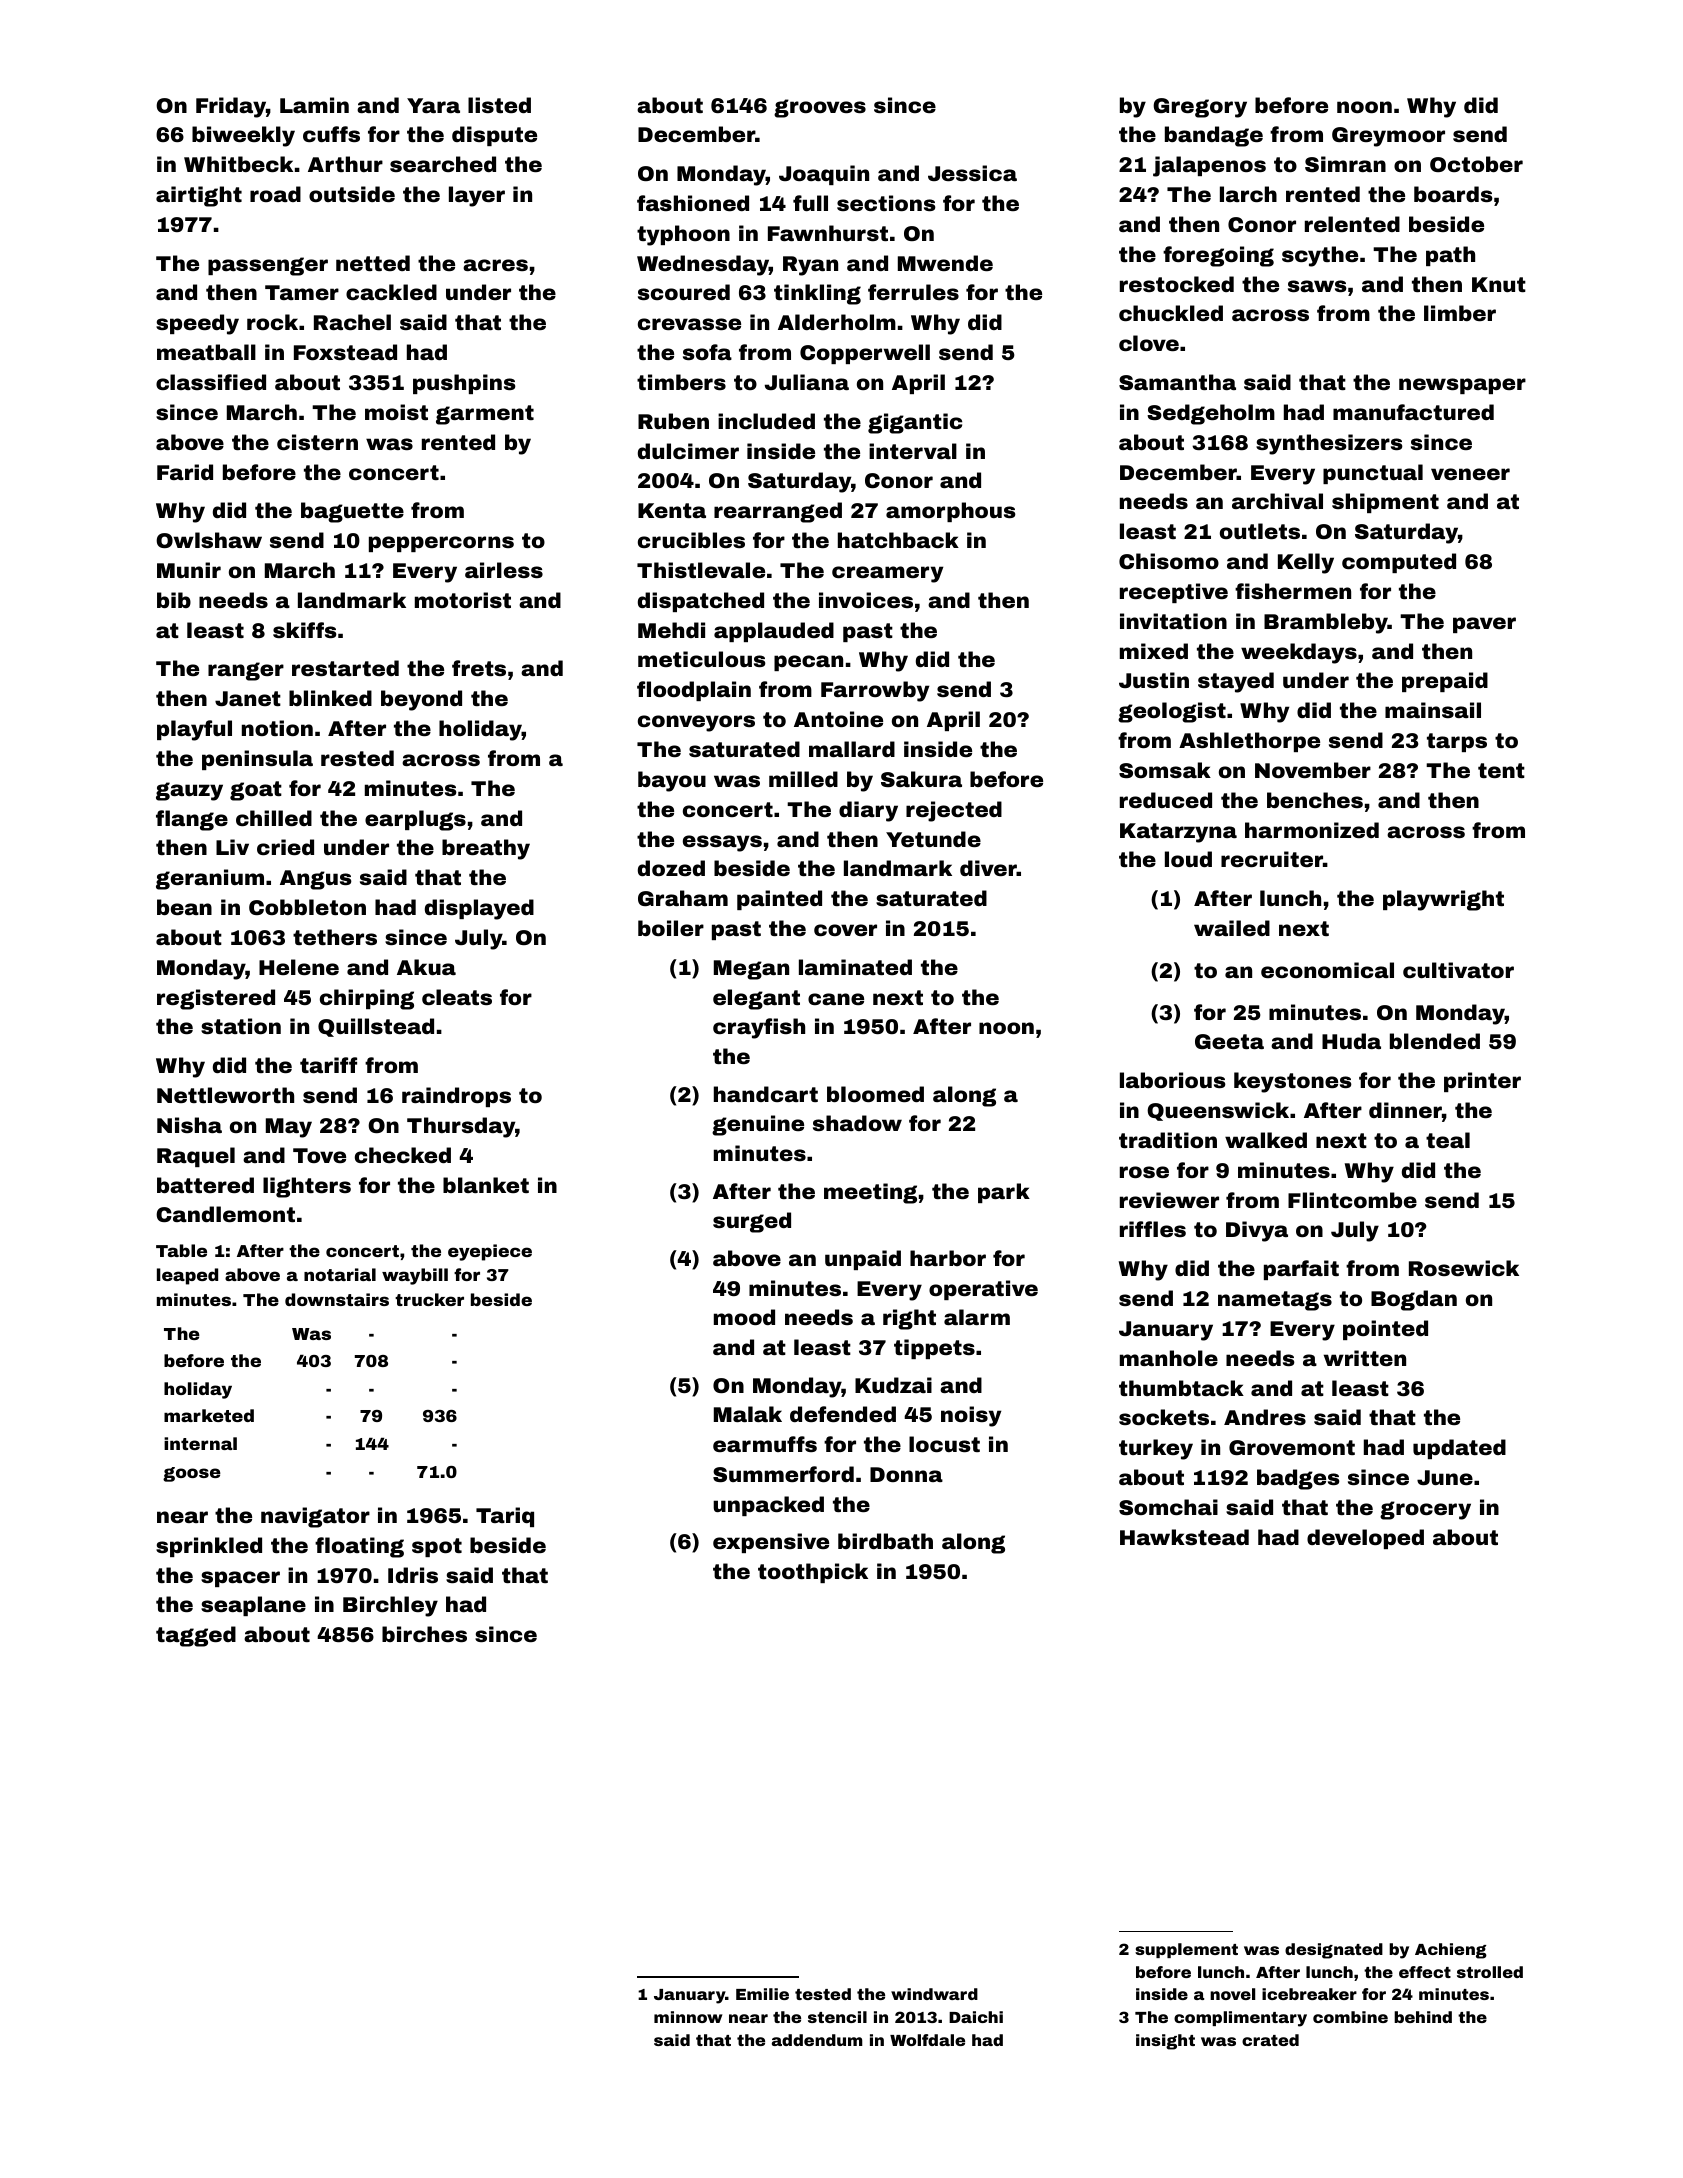 This screenshot has width=1683, height=2178. Describe the element at coordinates (256, 791) in the screenshot. I see `goat` at that location.
